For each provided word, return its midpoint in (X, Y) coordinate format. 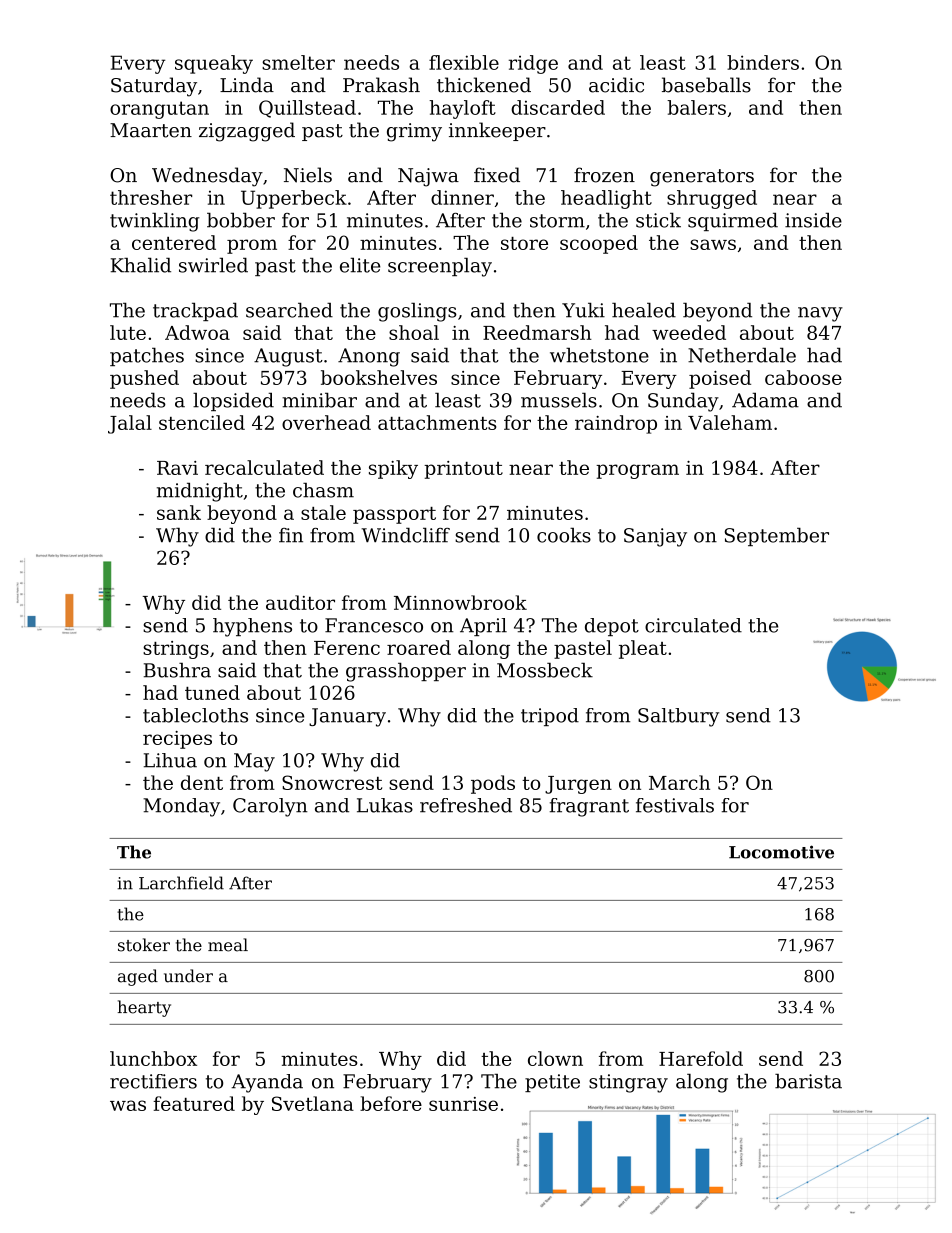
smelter (298, 62)
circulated (693, 625)
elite (360, 265)
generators (702, 178)
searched (289, 310)
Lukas (385, 805)
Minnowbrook (460, 602)
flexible (464, 62)
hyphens (252, 627)
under (188, 976)
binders (763, 62)
